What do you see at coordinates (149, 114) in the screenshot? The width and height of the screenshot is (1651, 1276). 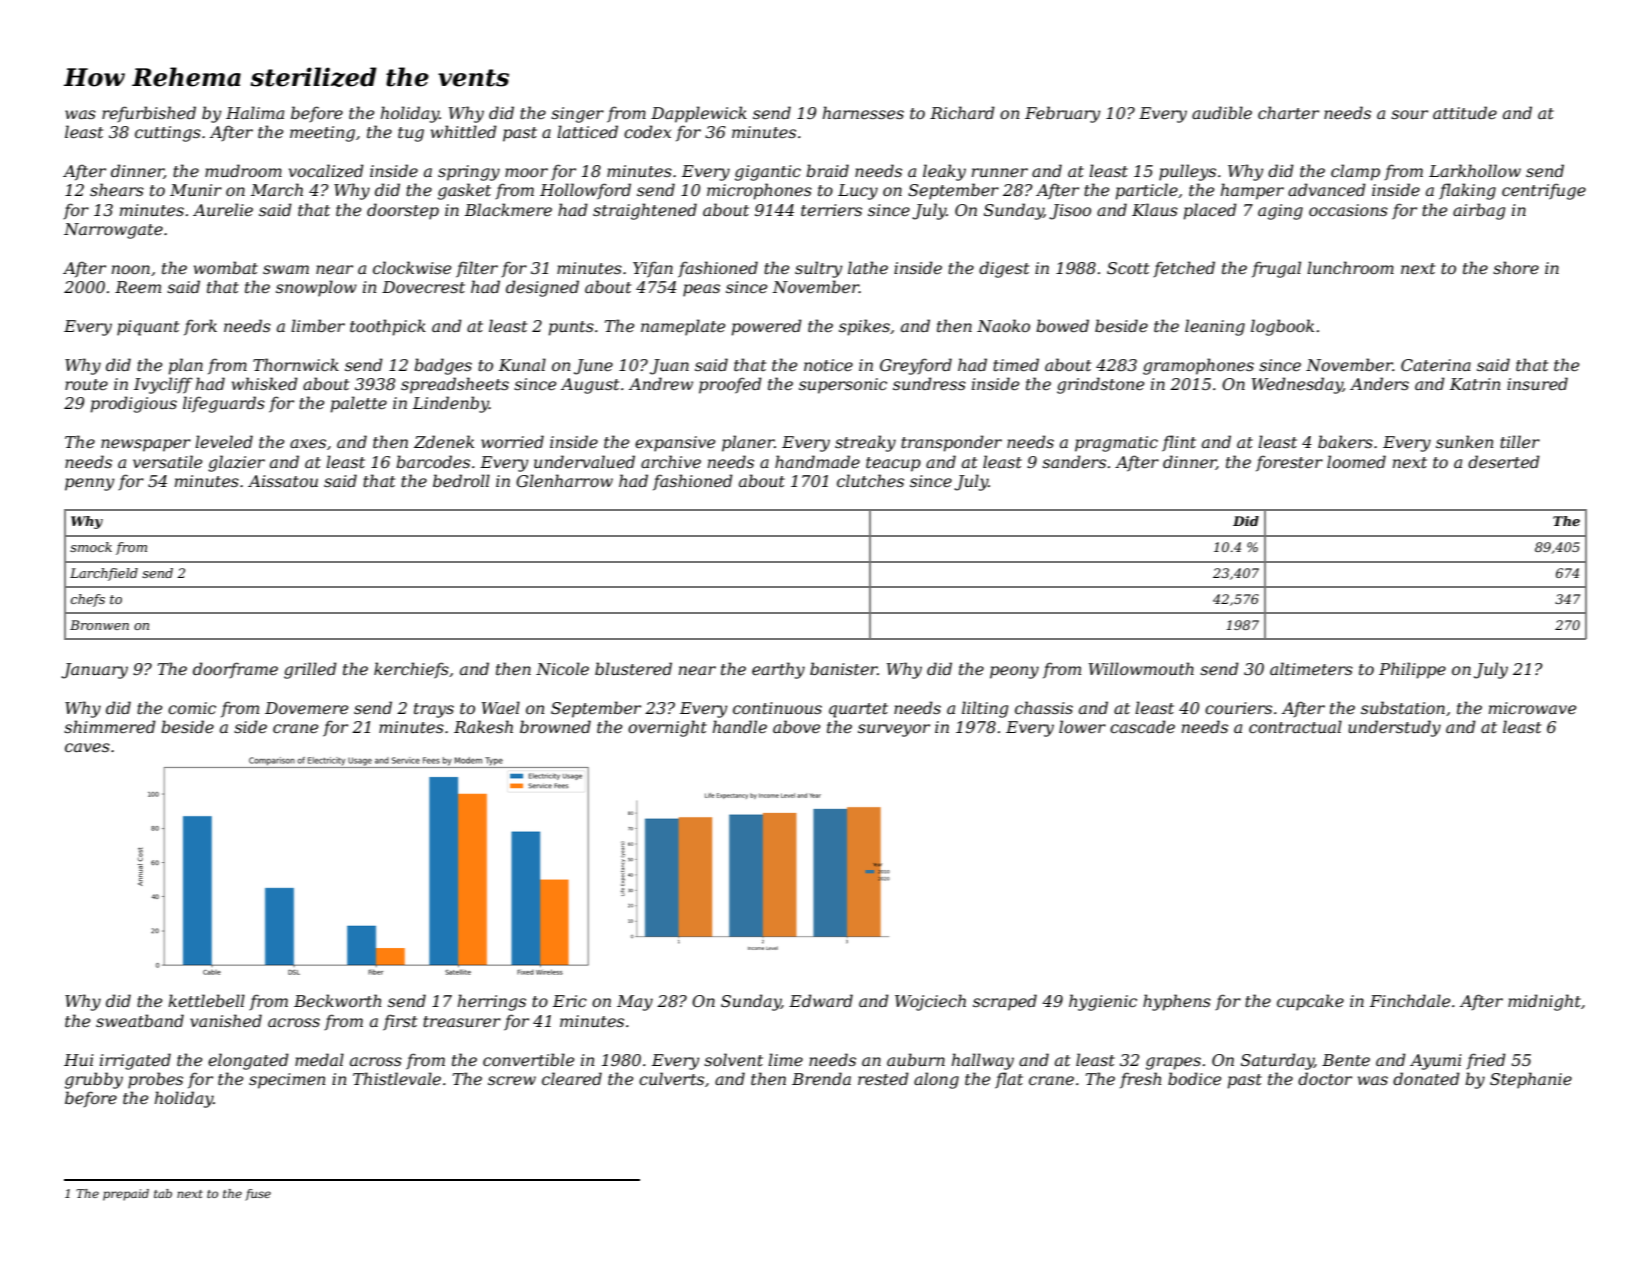 I see `refurbished` at bounding box center [149, 114].
